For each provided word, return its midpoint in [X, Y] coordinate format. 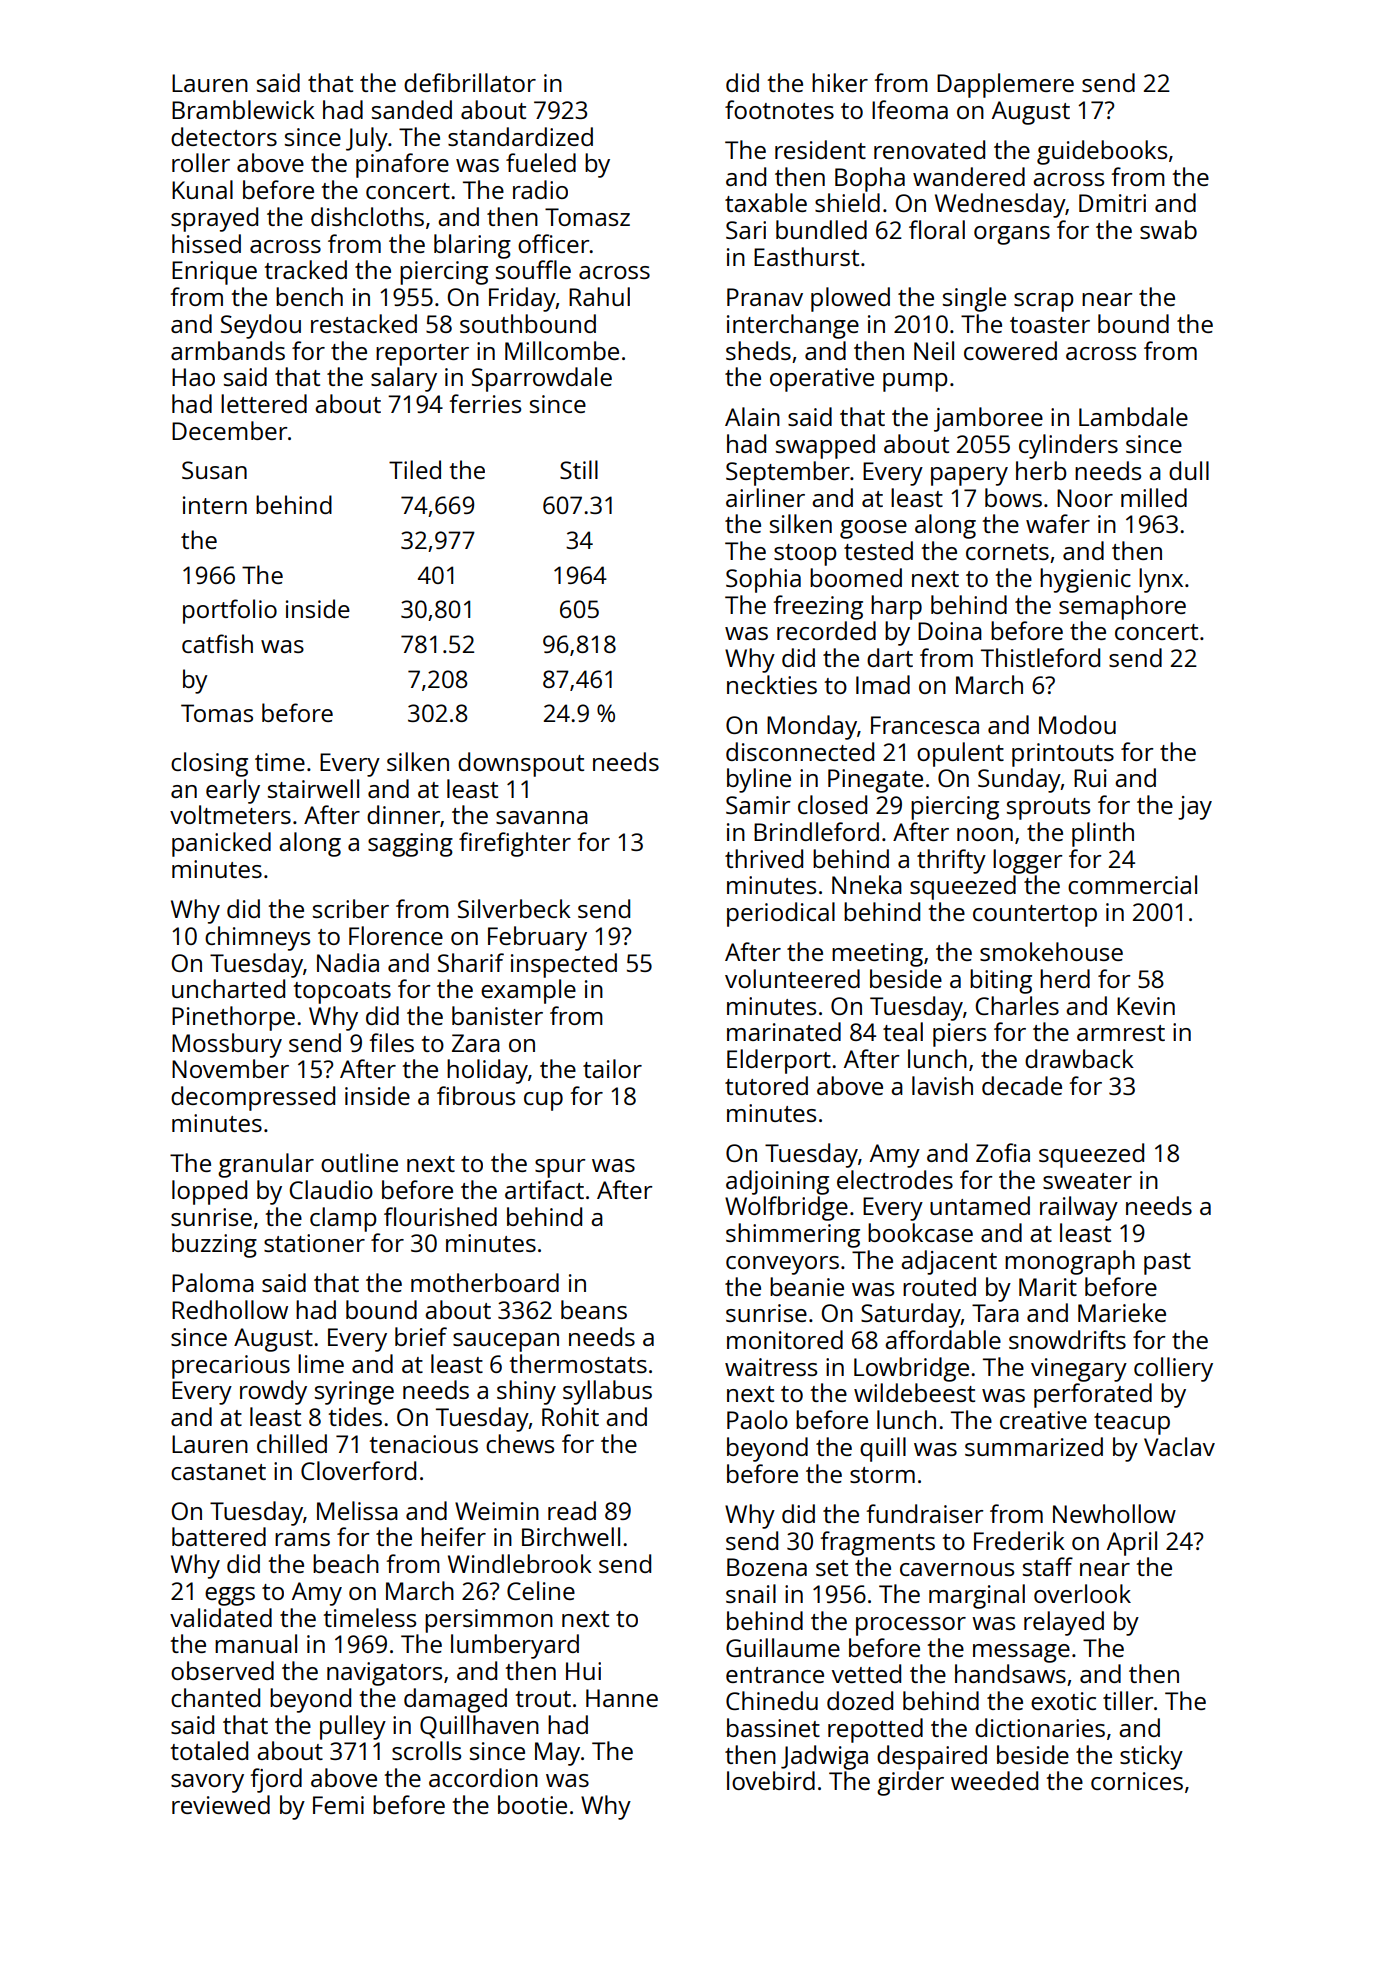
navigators [384, 1674]
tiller [1128, 1700]
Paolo [757, 1419]
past [1167, 1264]
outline [359, 1162]
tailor [612, 1068]
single [974, 299]
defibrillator [470, 82]
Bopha [870, 179]
